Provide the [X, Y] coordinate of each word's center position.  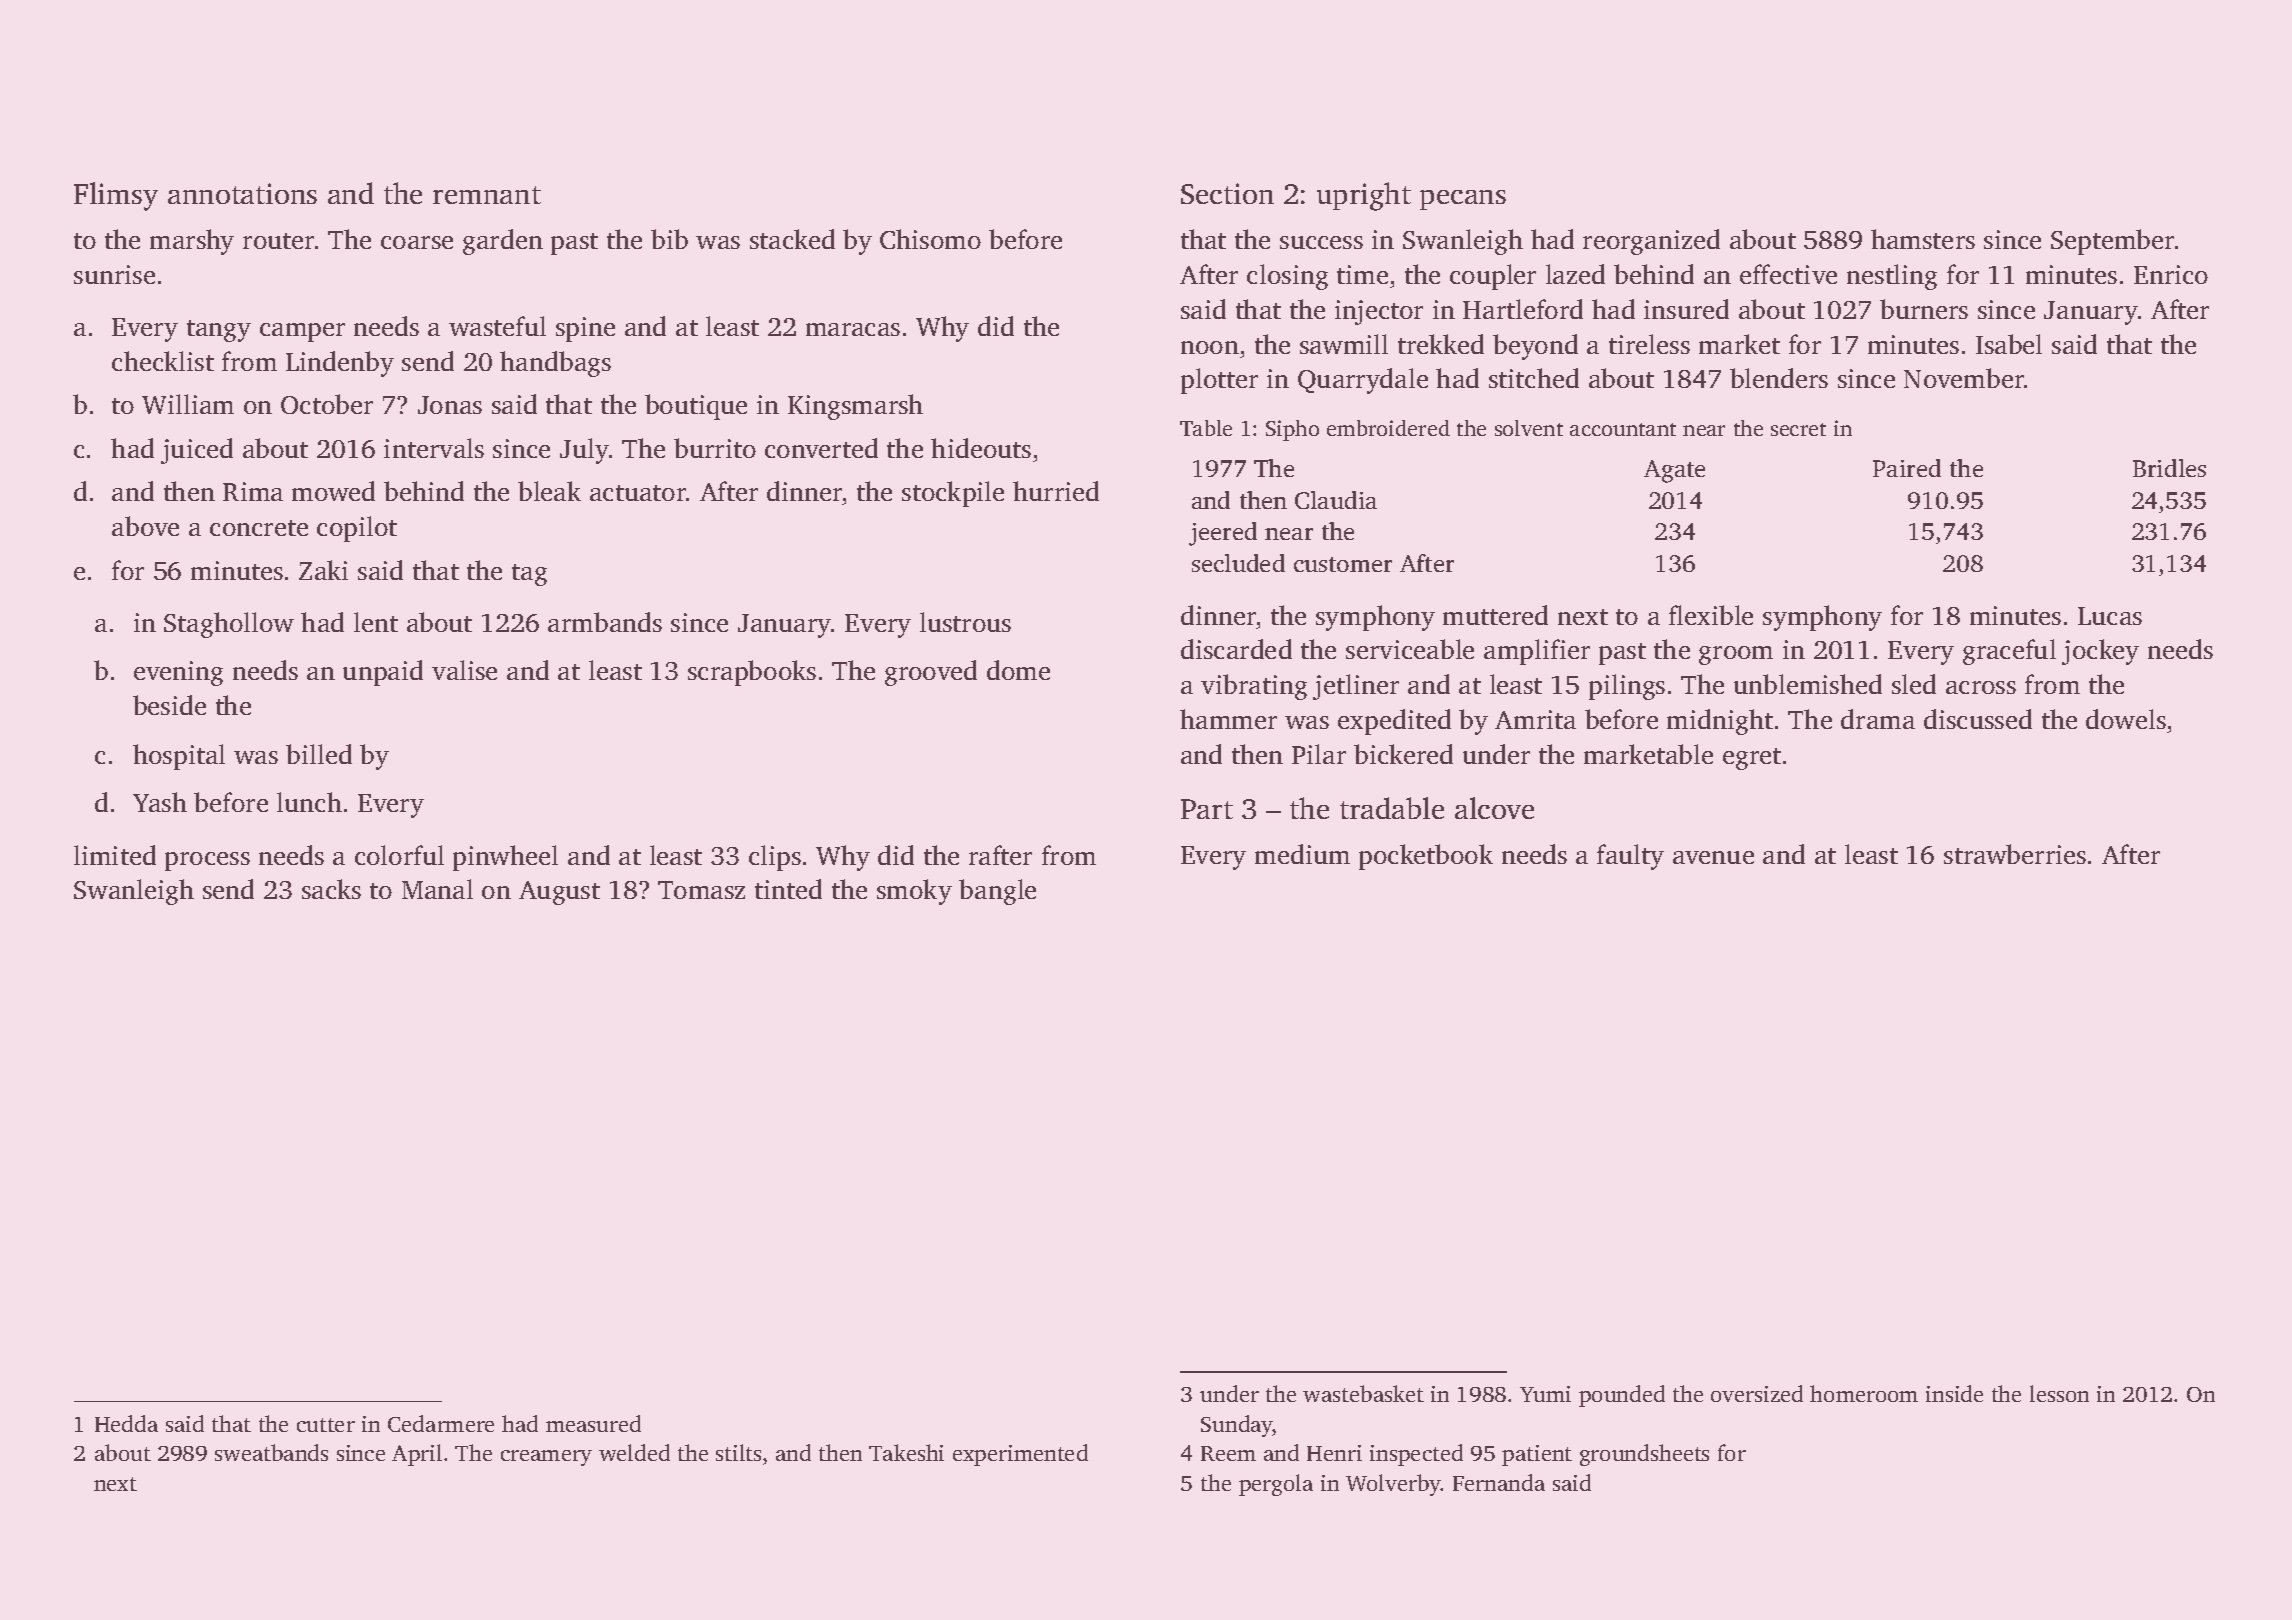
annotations [242, 193]
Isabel [2009, 344]
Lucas [2110, 616]
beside [169, 705]
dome [1018, 670]
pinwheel [505, 858]
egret [1752, 759]
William [188, 404]
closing [1287, 277]
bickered [1403, 754]
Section [1227, 193]
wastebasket [1363, 1393]
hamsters [1923, 239]
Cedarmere [441, 1423]
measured [593, 1423]
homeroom [1864, 1393]
